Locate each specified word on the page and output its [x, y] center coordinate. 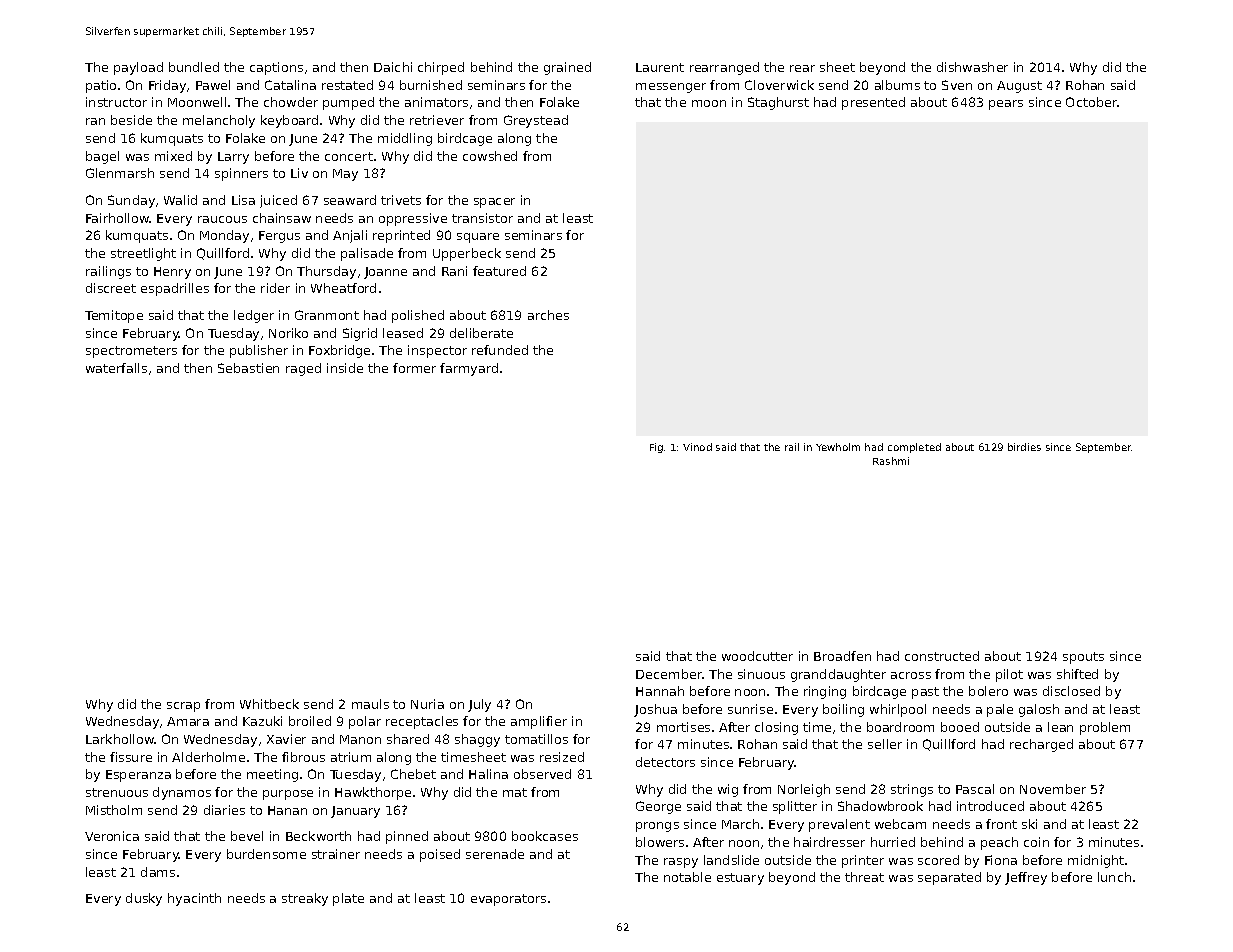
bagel [102, 157]
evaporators [508, 900]
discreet [111, 288]
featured [499, 271]
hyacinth [194, 899]
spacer [494, 203]
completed [914, 448]
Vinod [697, 447]
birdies [1024, 447]
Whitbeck [269, 704]
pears [1006, 105]
